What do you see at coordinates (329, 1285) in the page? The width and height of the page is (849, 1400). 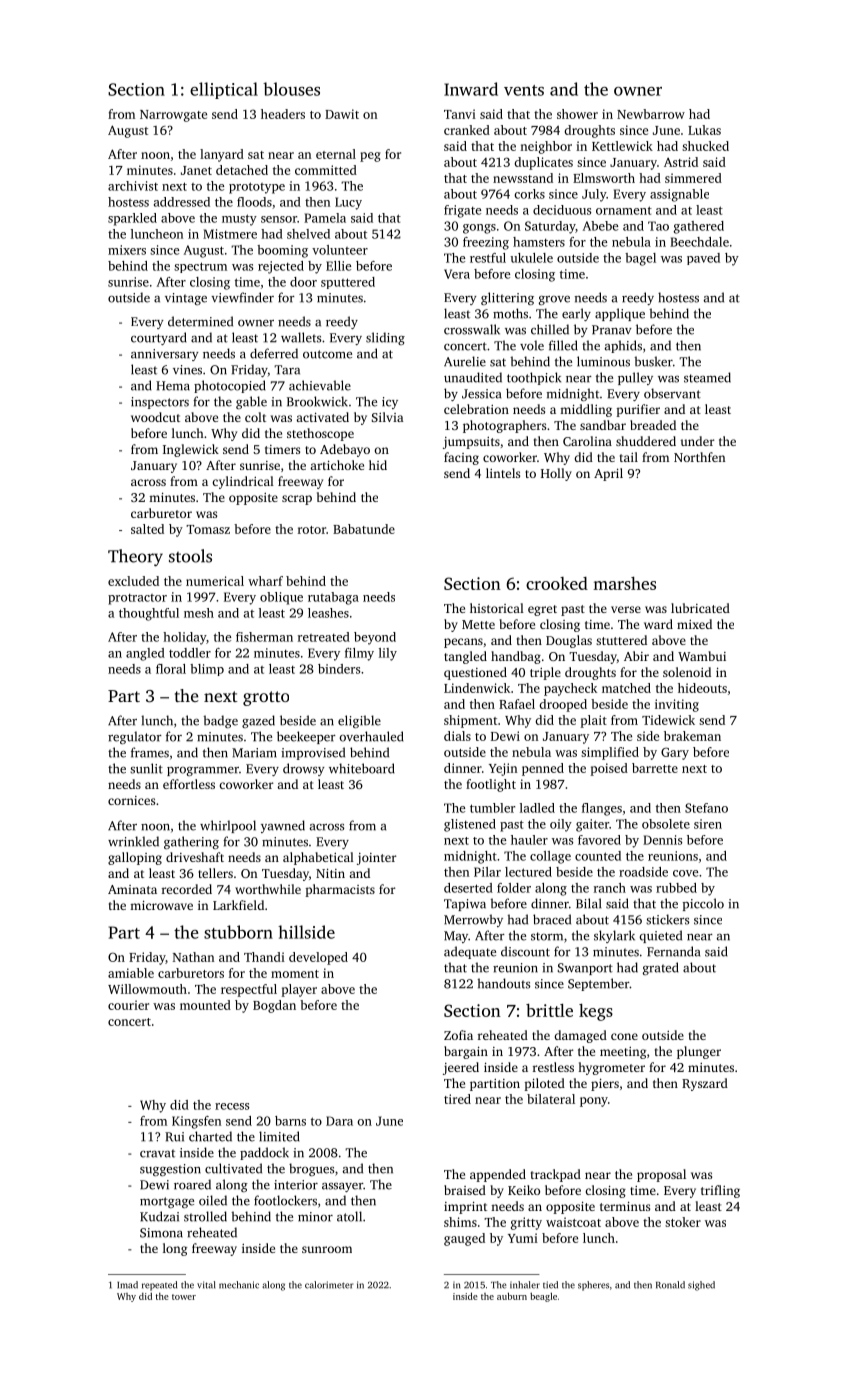 I see `calorimeter` at bounding box center [329, 1285].
